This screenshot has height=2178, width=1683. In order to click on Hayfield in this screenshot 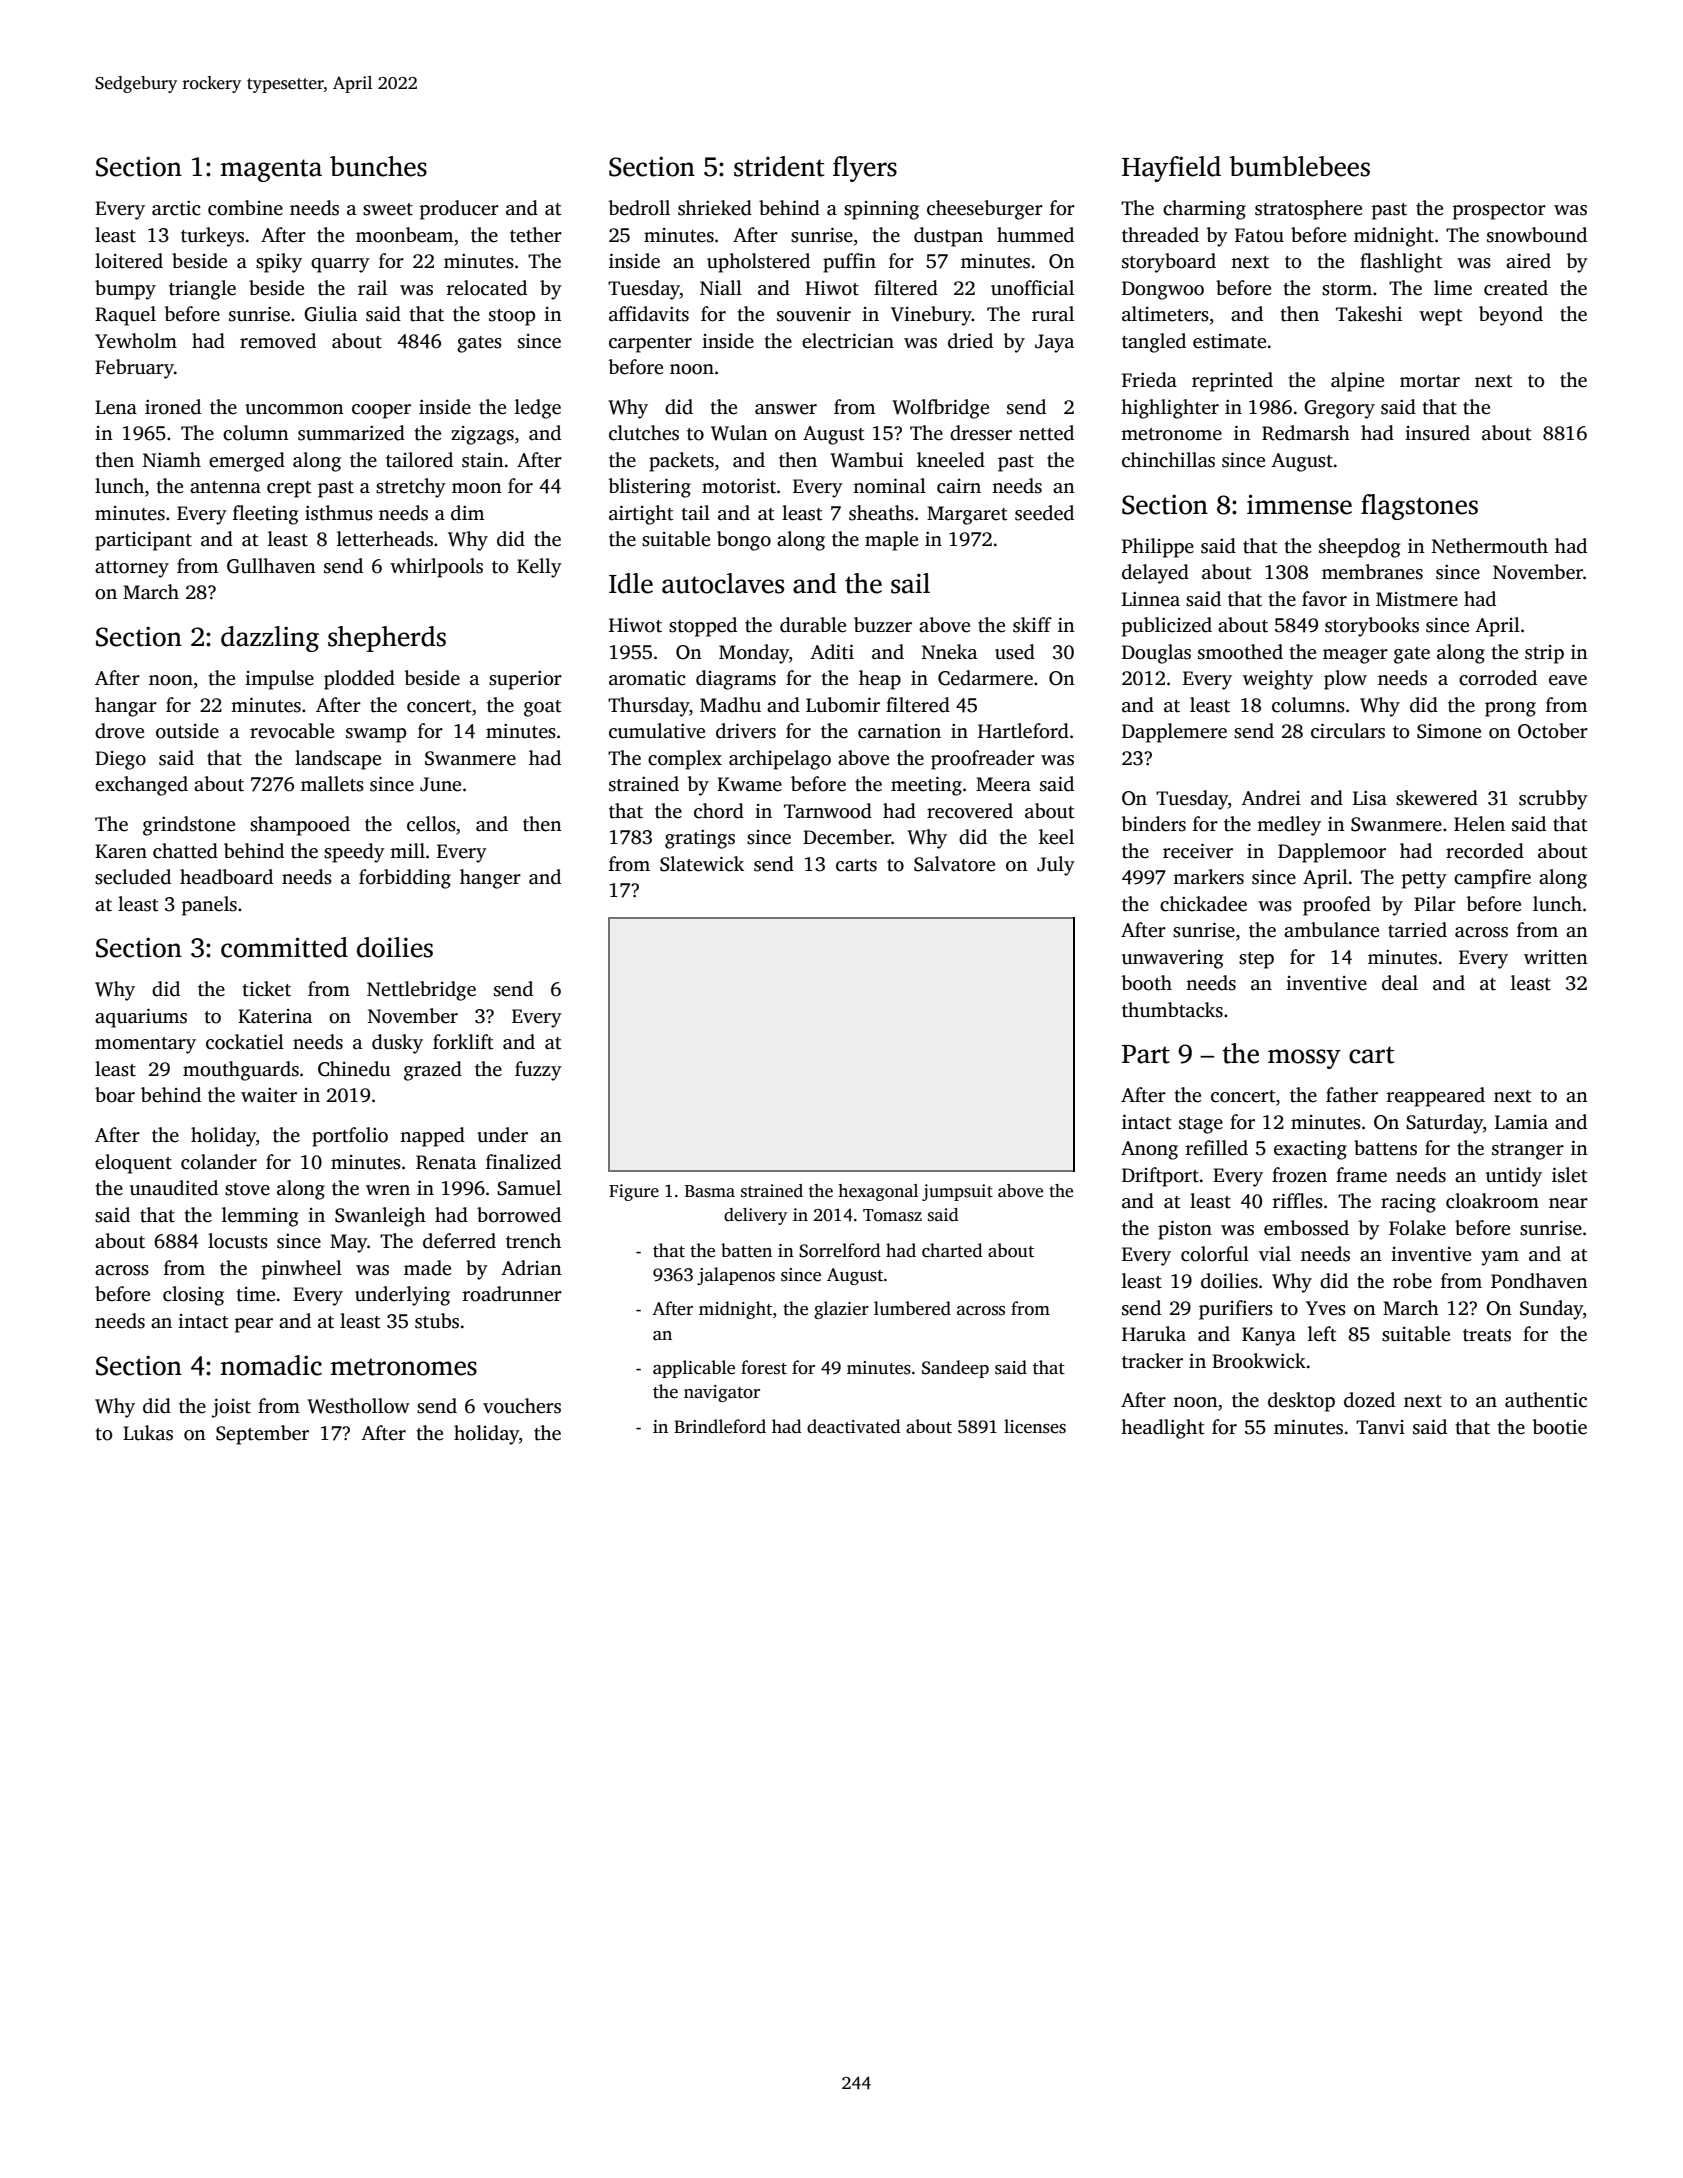, I will do `click(1171, 169)`.
